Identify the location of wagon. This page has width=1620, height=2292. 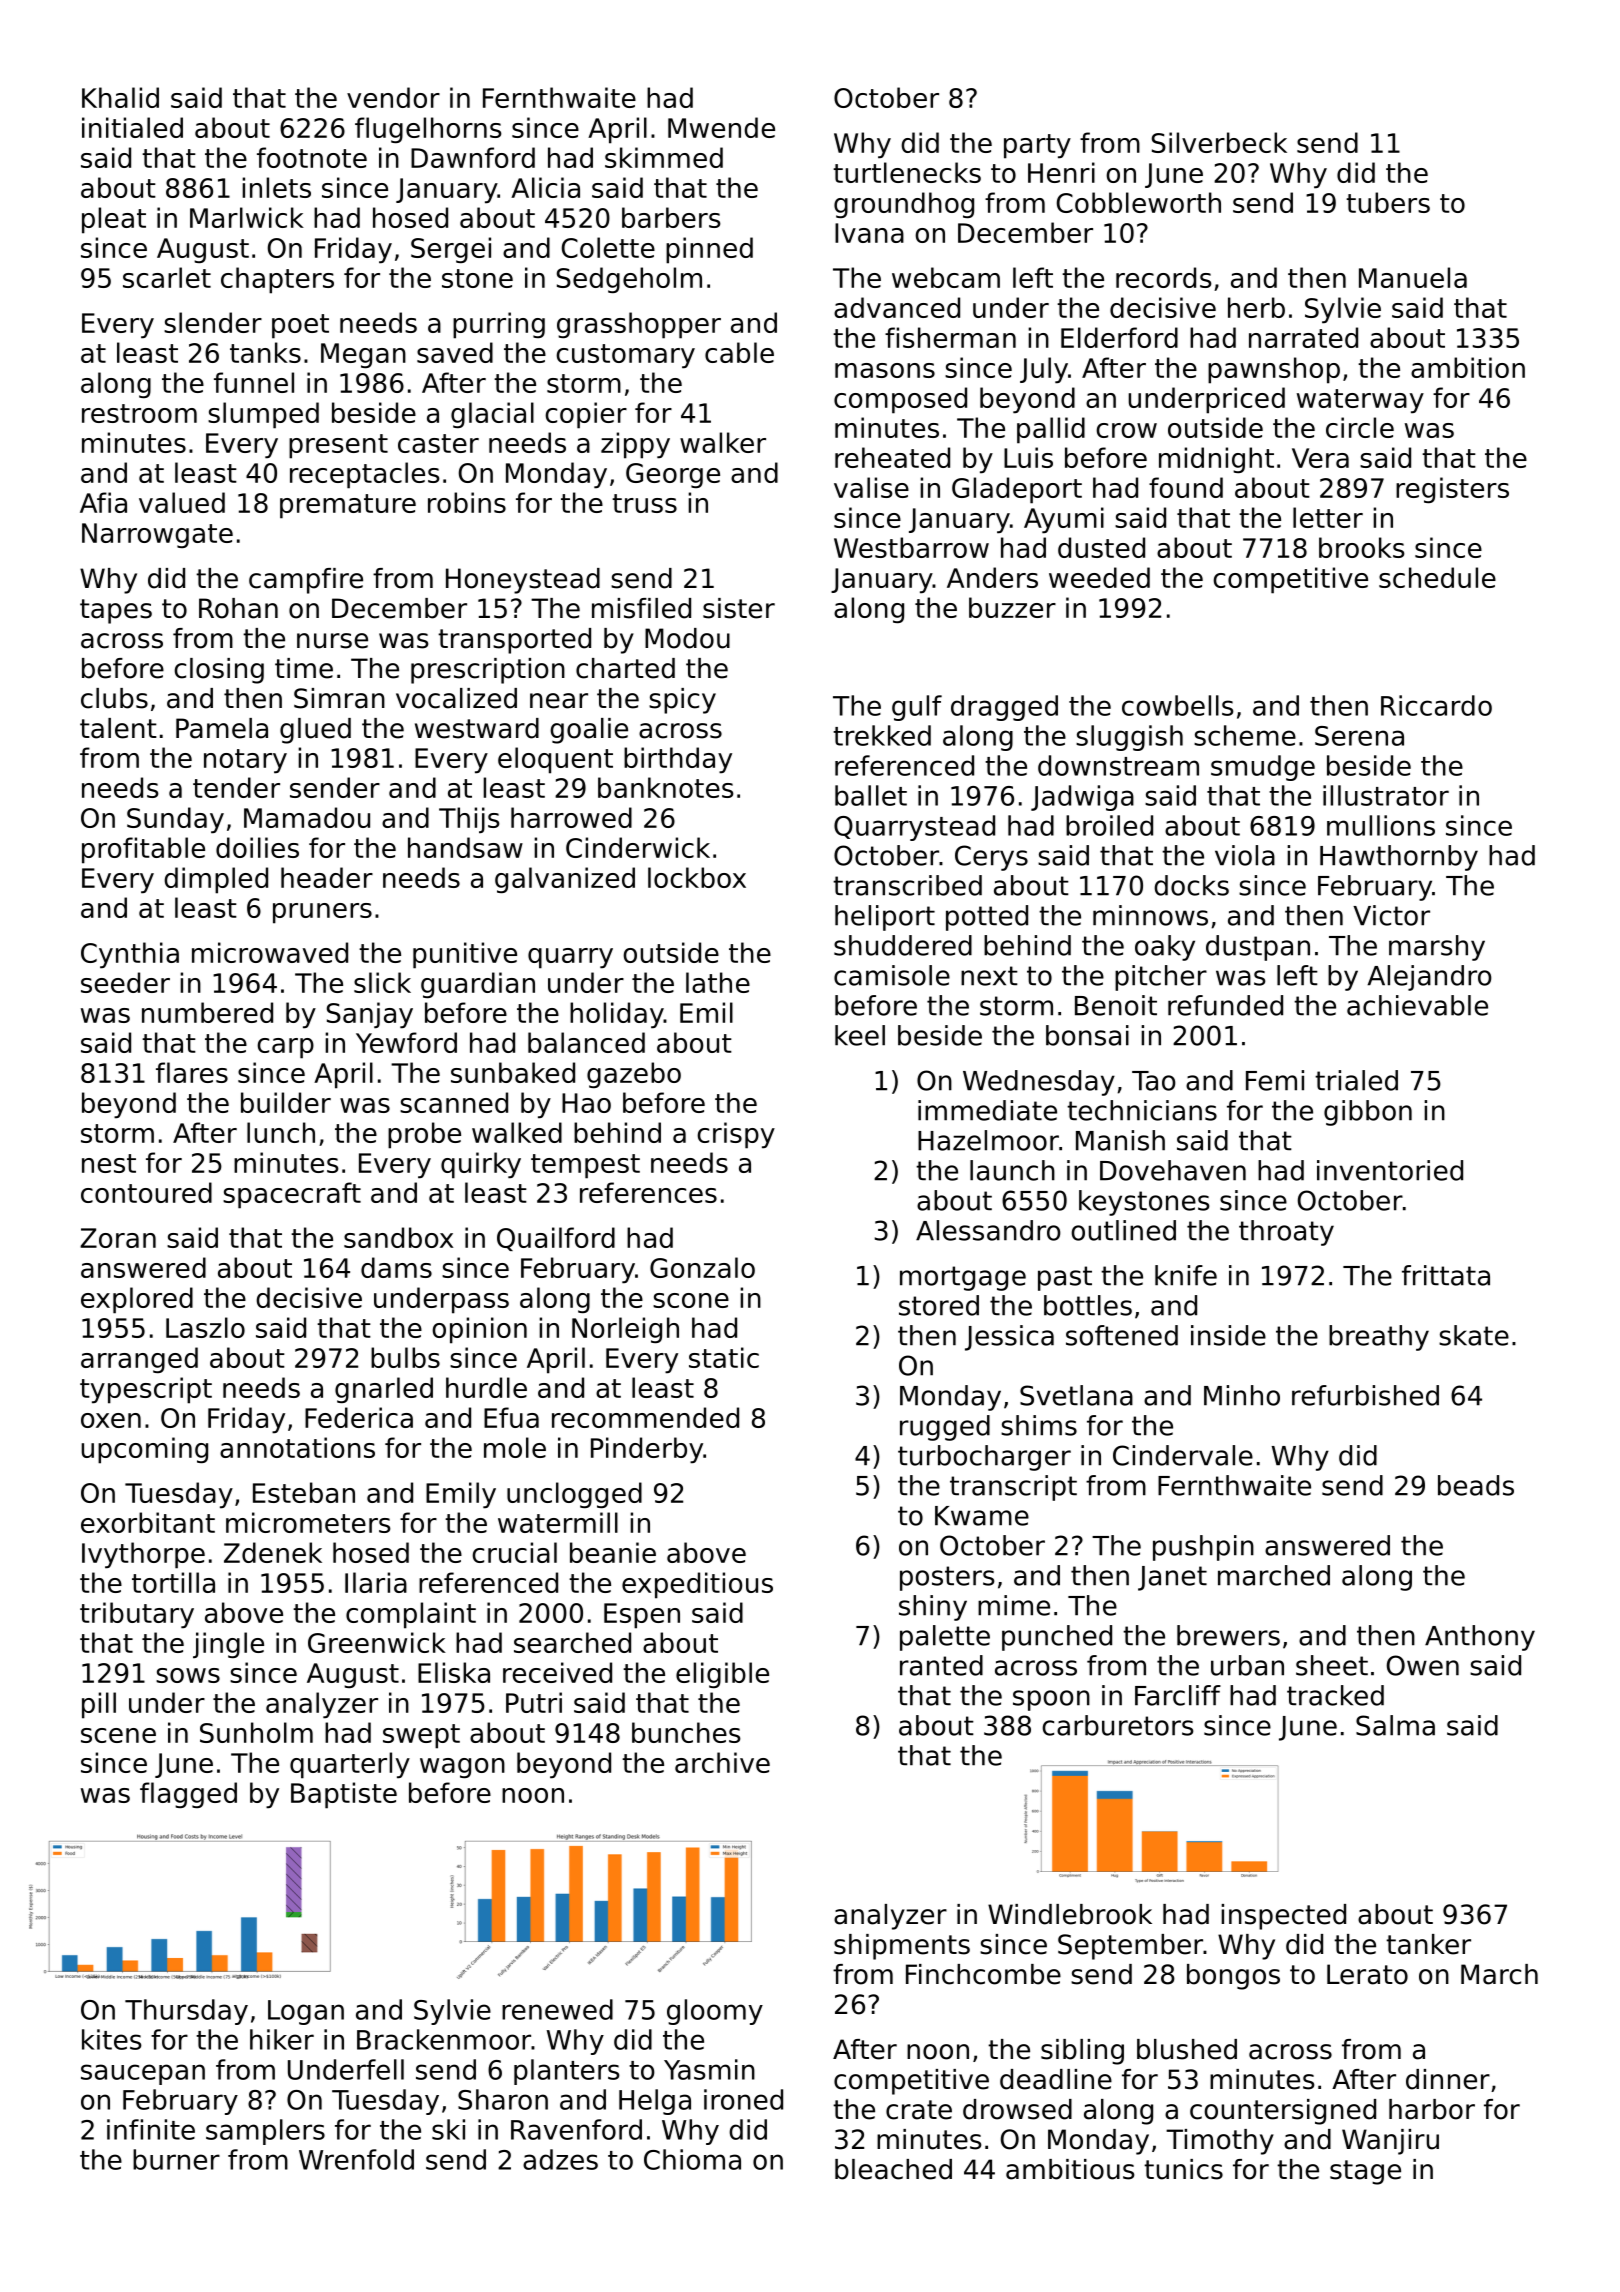
(462, 1768).
